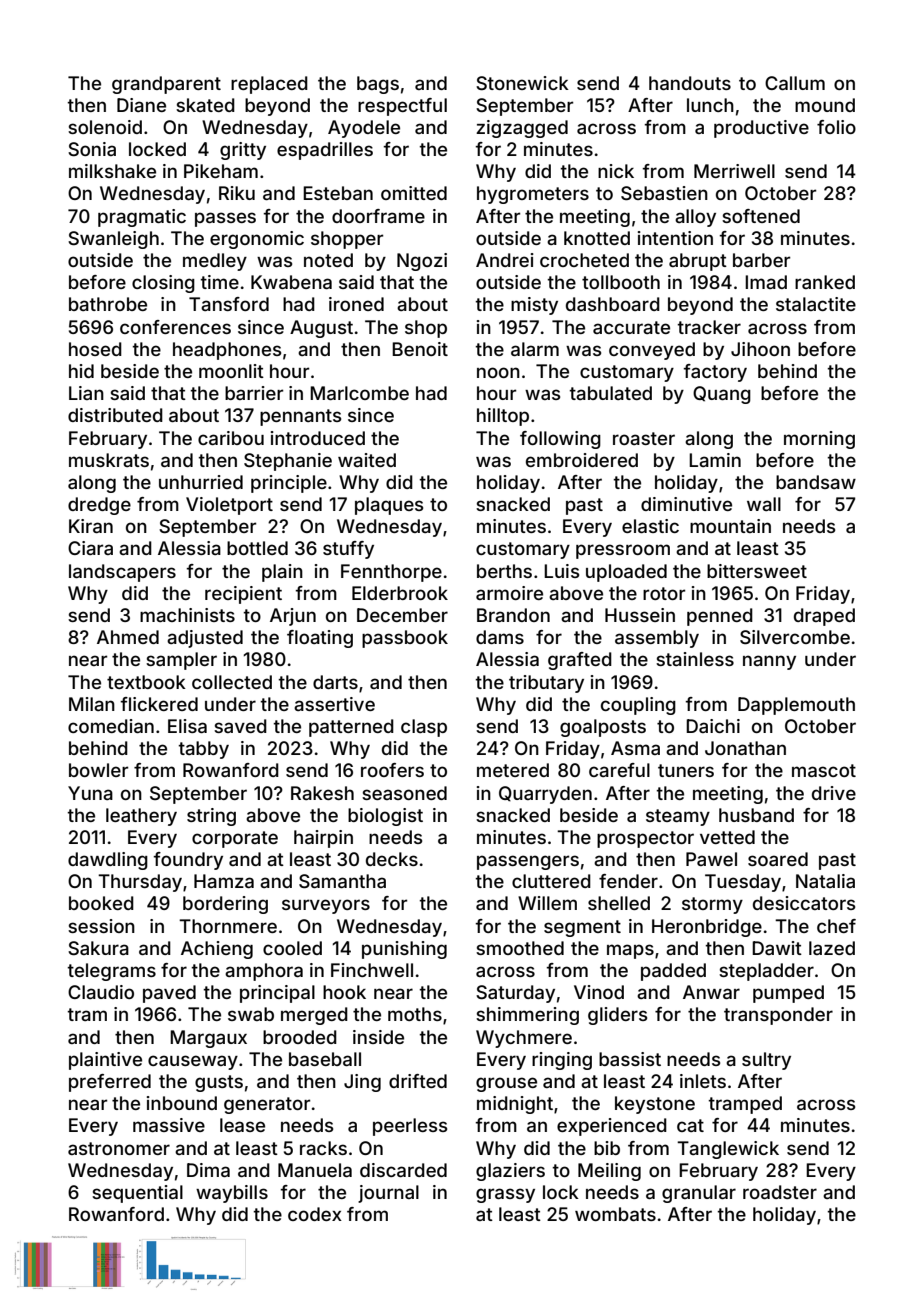 This image has width=924, height=1308. I want to click on muskrats, so click(109, 460).
